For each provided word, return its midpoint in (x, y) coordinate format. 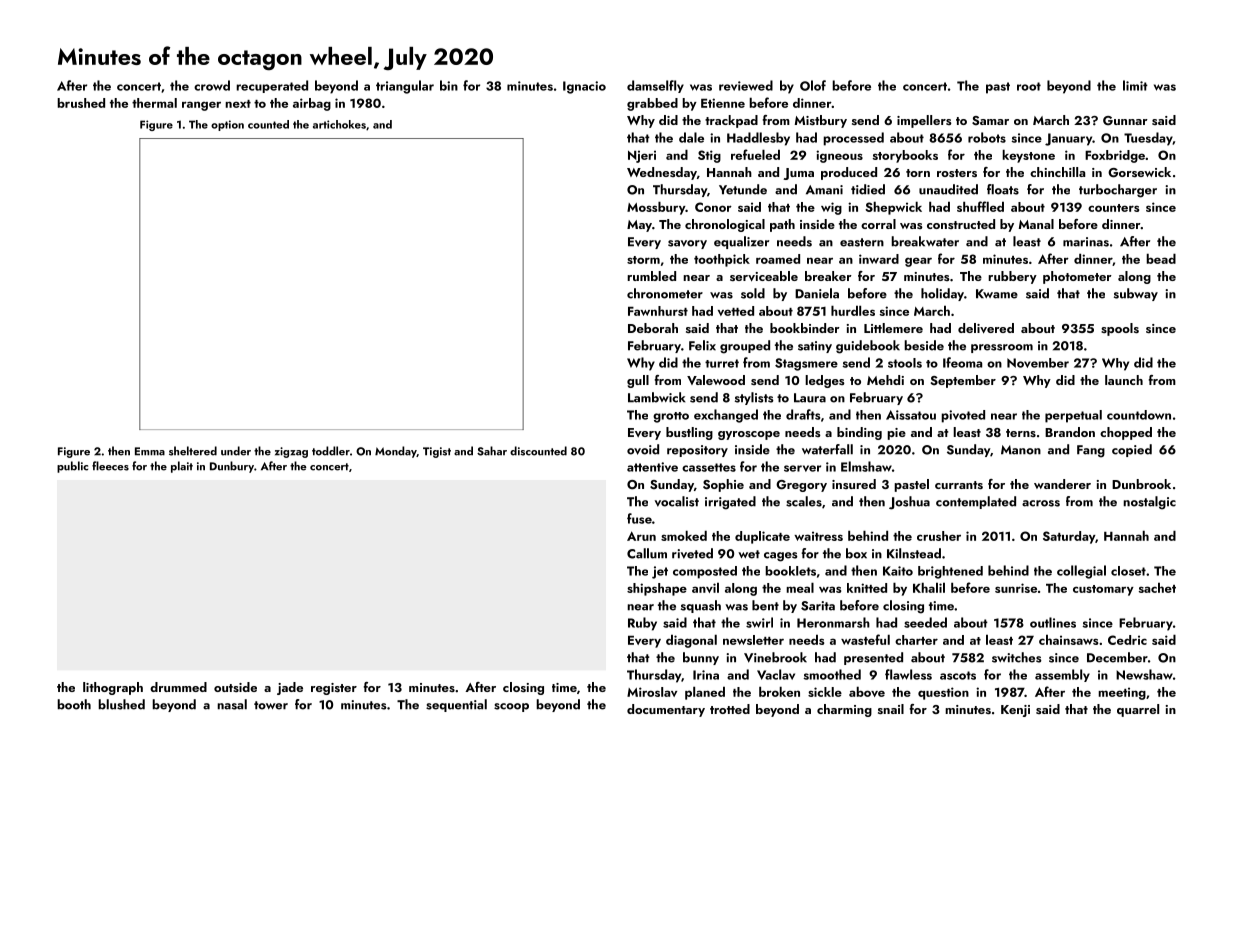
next (238, 104)
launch (1124, 380)
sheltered (193, 451)
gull (638, 381)
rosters (957, 173)
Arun (641, 536)
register (334, 689)
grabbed (652, 104)
